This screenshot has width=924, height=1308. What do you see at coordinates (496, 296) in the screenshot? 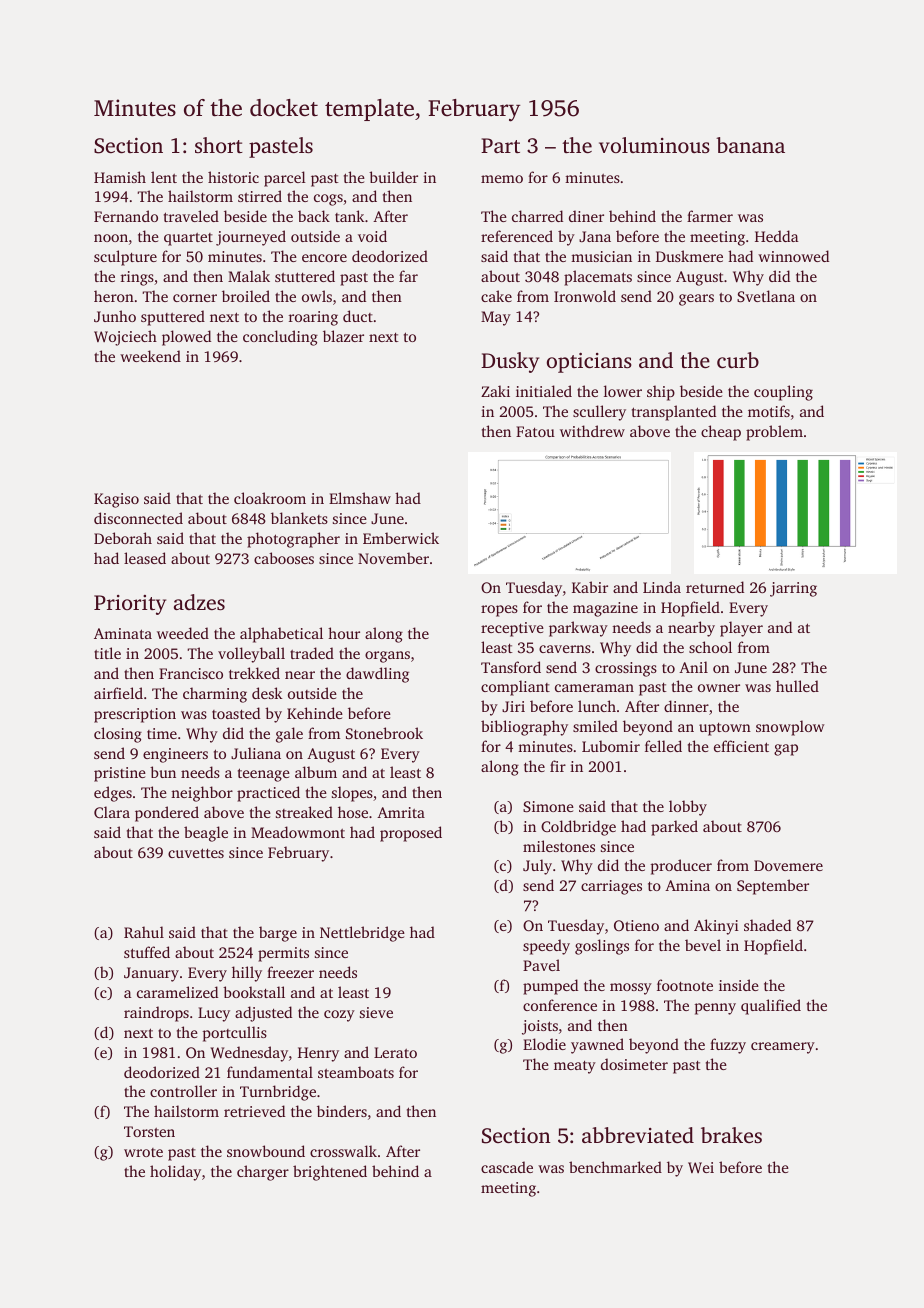
I see `cake` at bounding box center [496, 296].
